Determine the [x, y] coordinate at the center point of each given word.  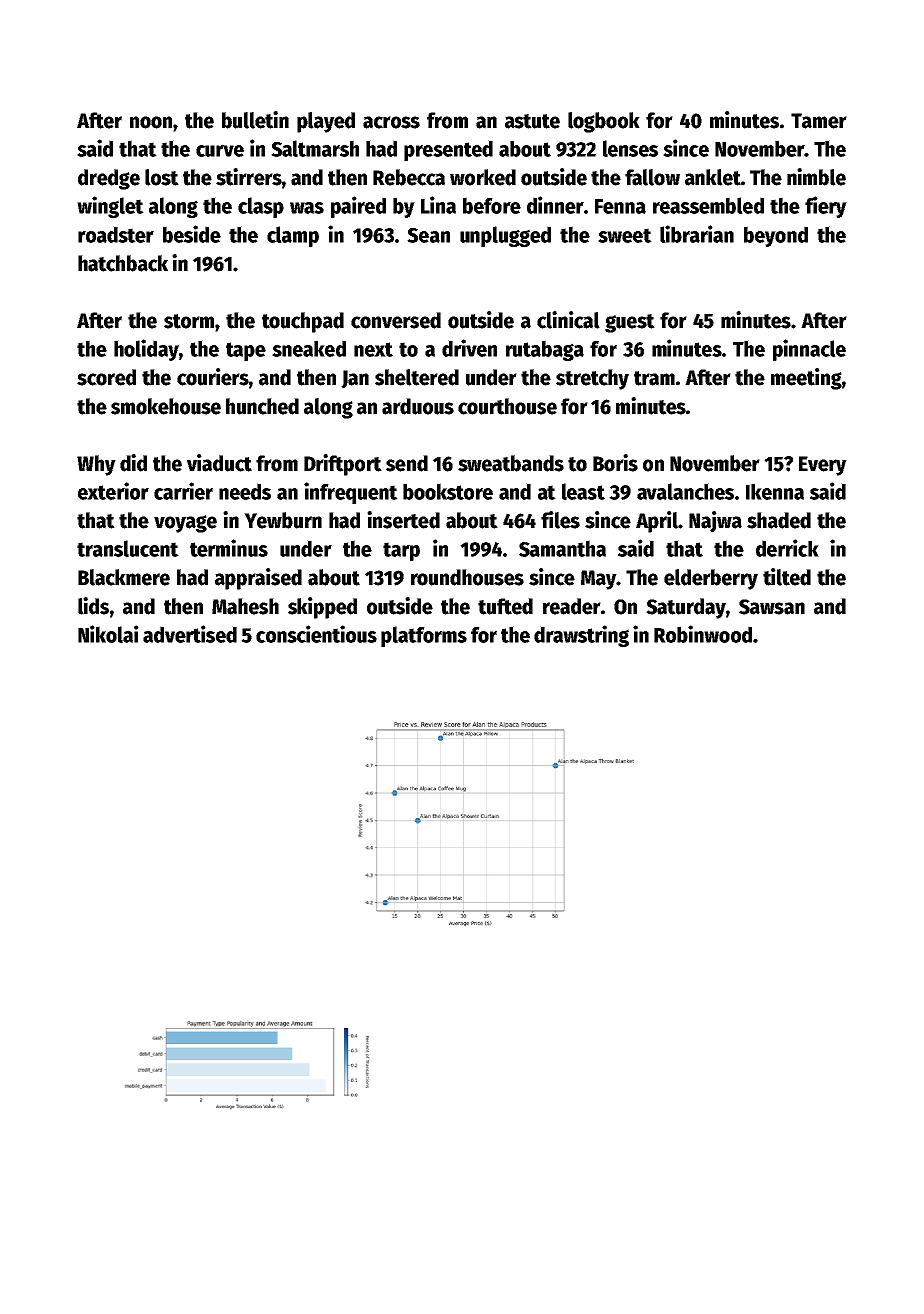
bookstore [448, 491]
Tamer [819, 121]
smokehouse [166, 406]
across [391, 122]
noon [151, 122]
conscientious [316, 634]
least [583, 491]
